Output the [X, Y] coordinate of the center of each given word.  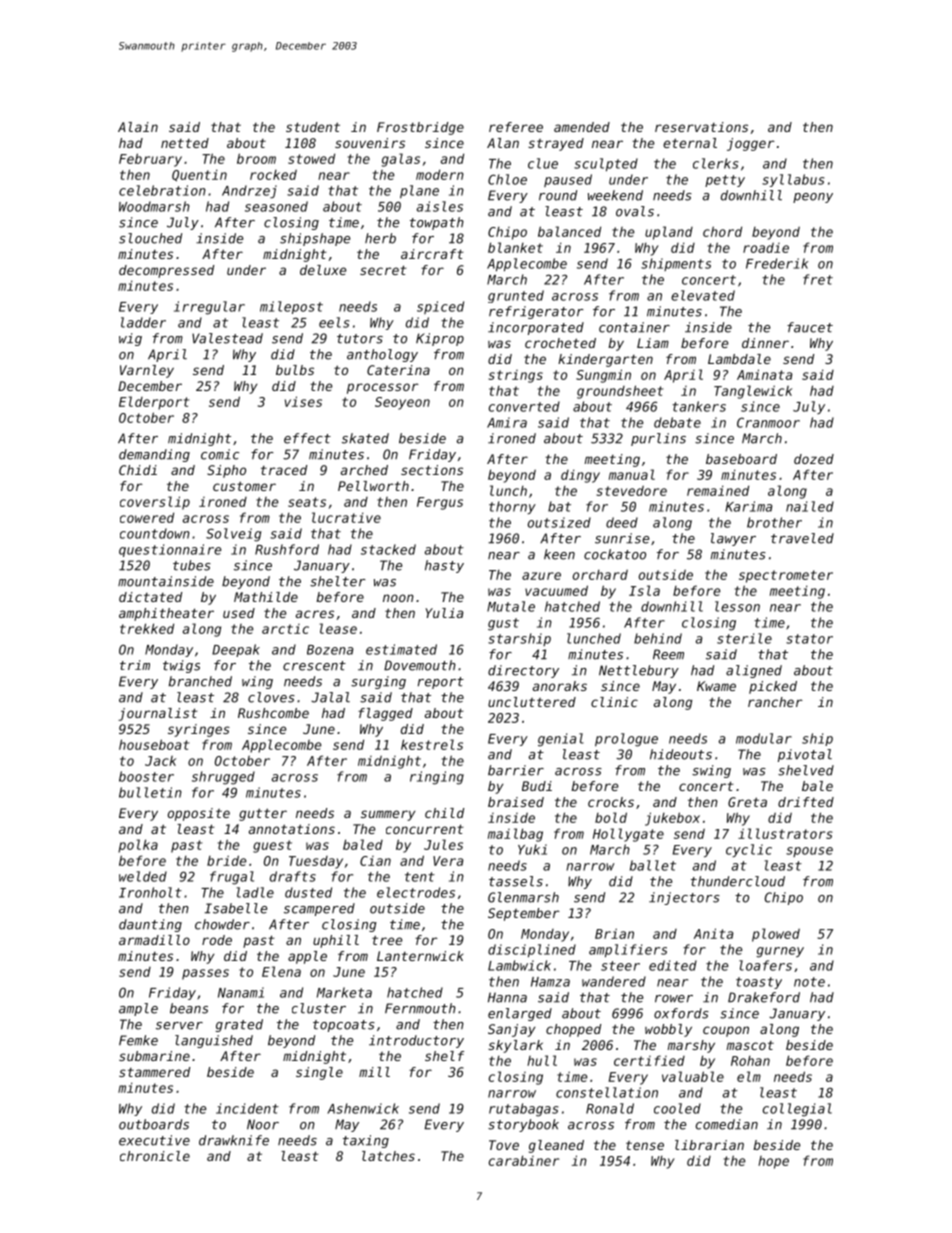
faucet [810, 327]
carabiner [524, 1160]
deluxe [323, 270]
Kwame [716, 686]
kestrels [432, 744]
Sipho [226, 471]
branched [200, 681]
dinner [765, 343]
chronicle [155, 1156]
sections [432, 470]
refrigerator [536, 312]
